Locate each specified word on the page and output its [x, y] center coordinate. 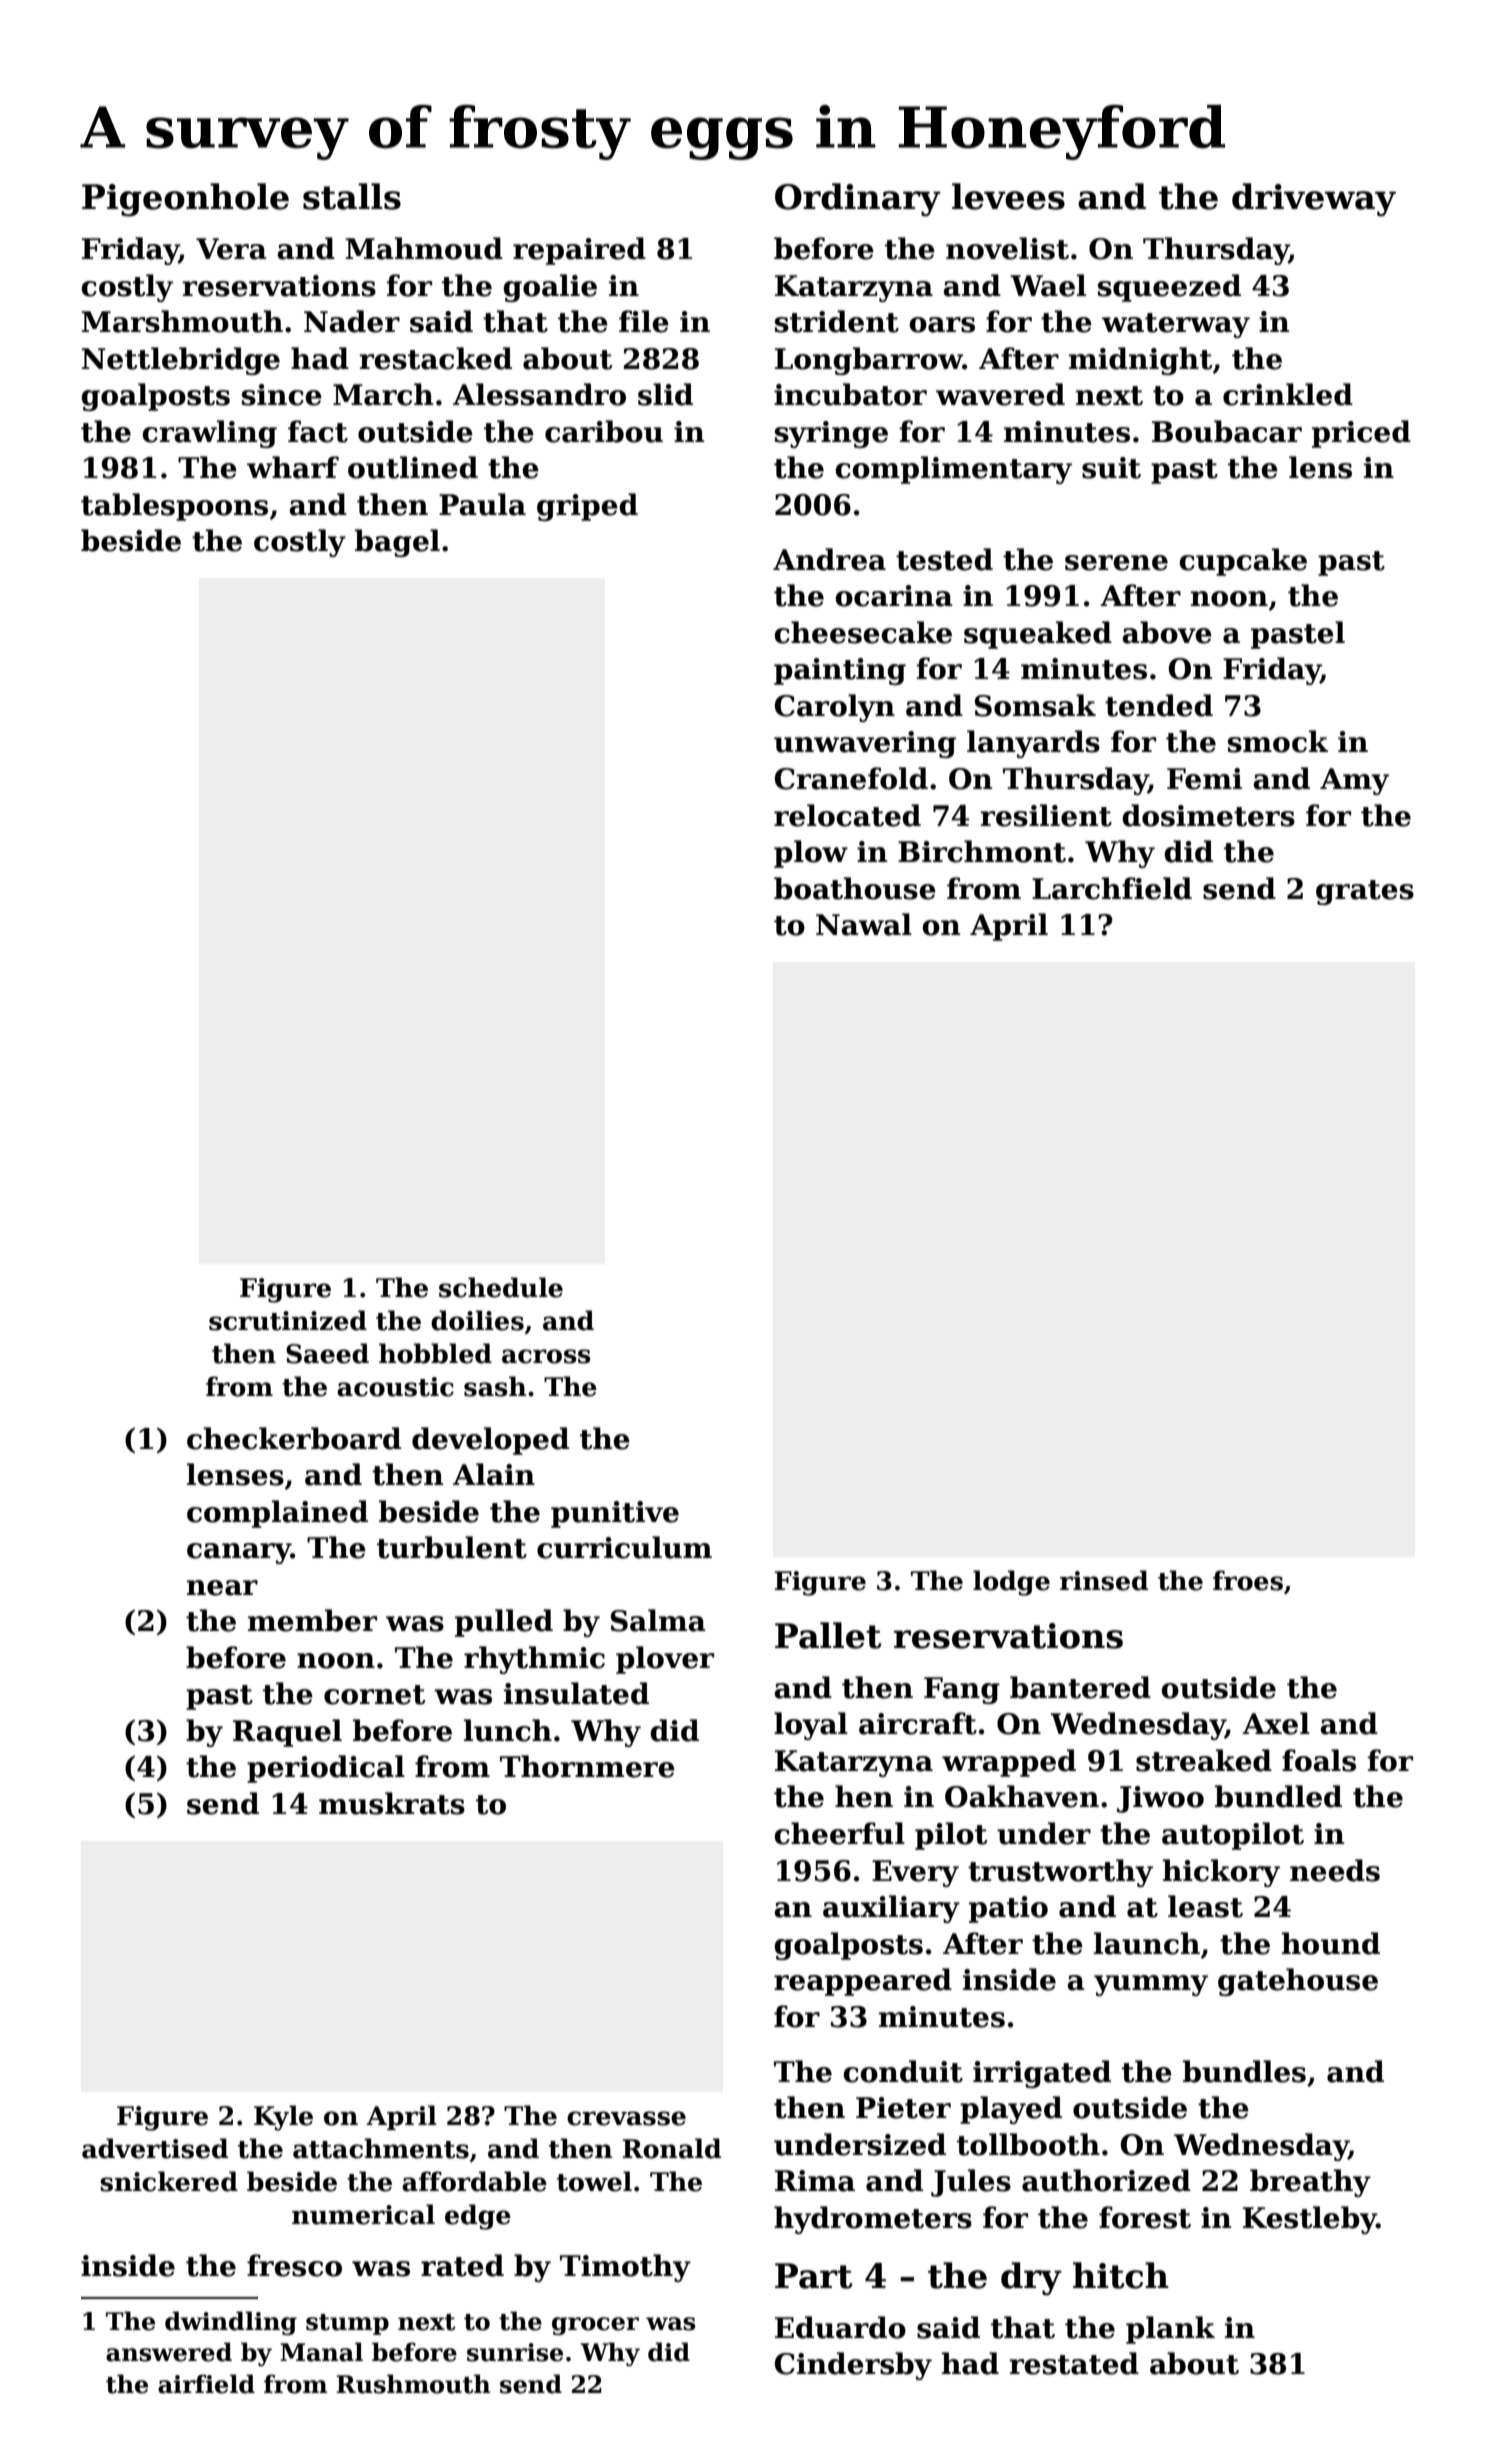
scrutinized [288, 1320]
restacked [435, 358]
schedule [501, 1287]
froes [1248, 1580]
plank [1170, 2330]
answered [169, 2352]
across [546, 1356]
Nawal [864, 924]
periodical [326, 1769]
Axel [1276, 1723]
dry [1031, 2279]
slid [665, 394]
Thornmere [587, 1766]
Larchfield [1112, 888]
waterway [1176, 325]
